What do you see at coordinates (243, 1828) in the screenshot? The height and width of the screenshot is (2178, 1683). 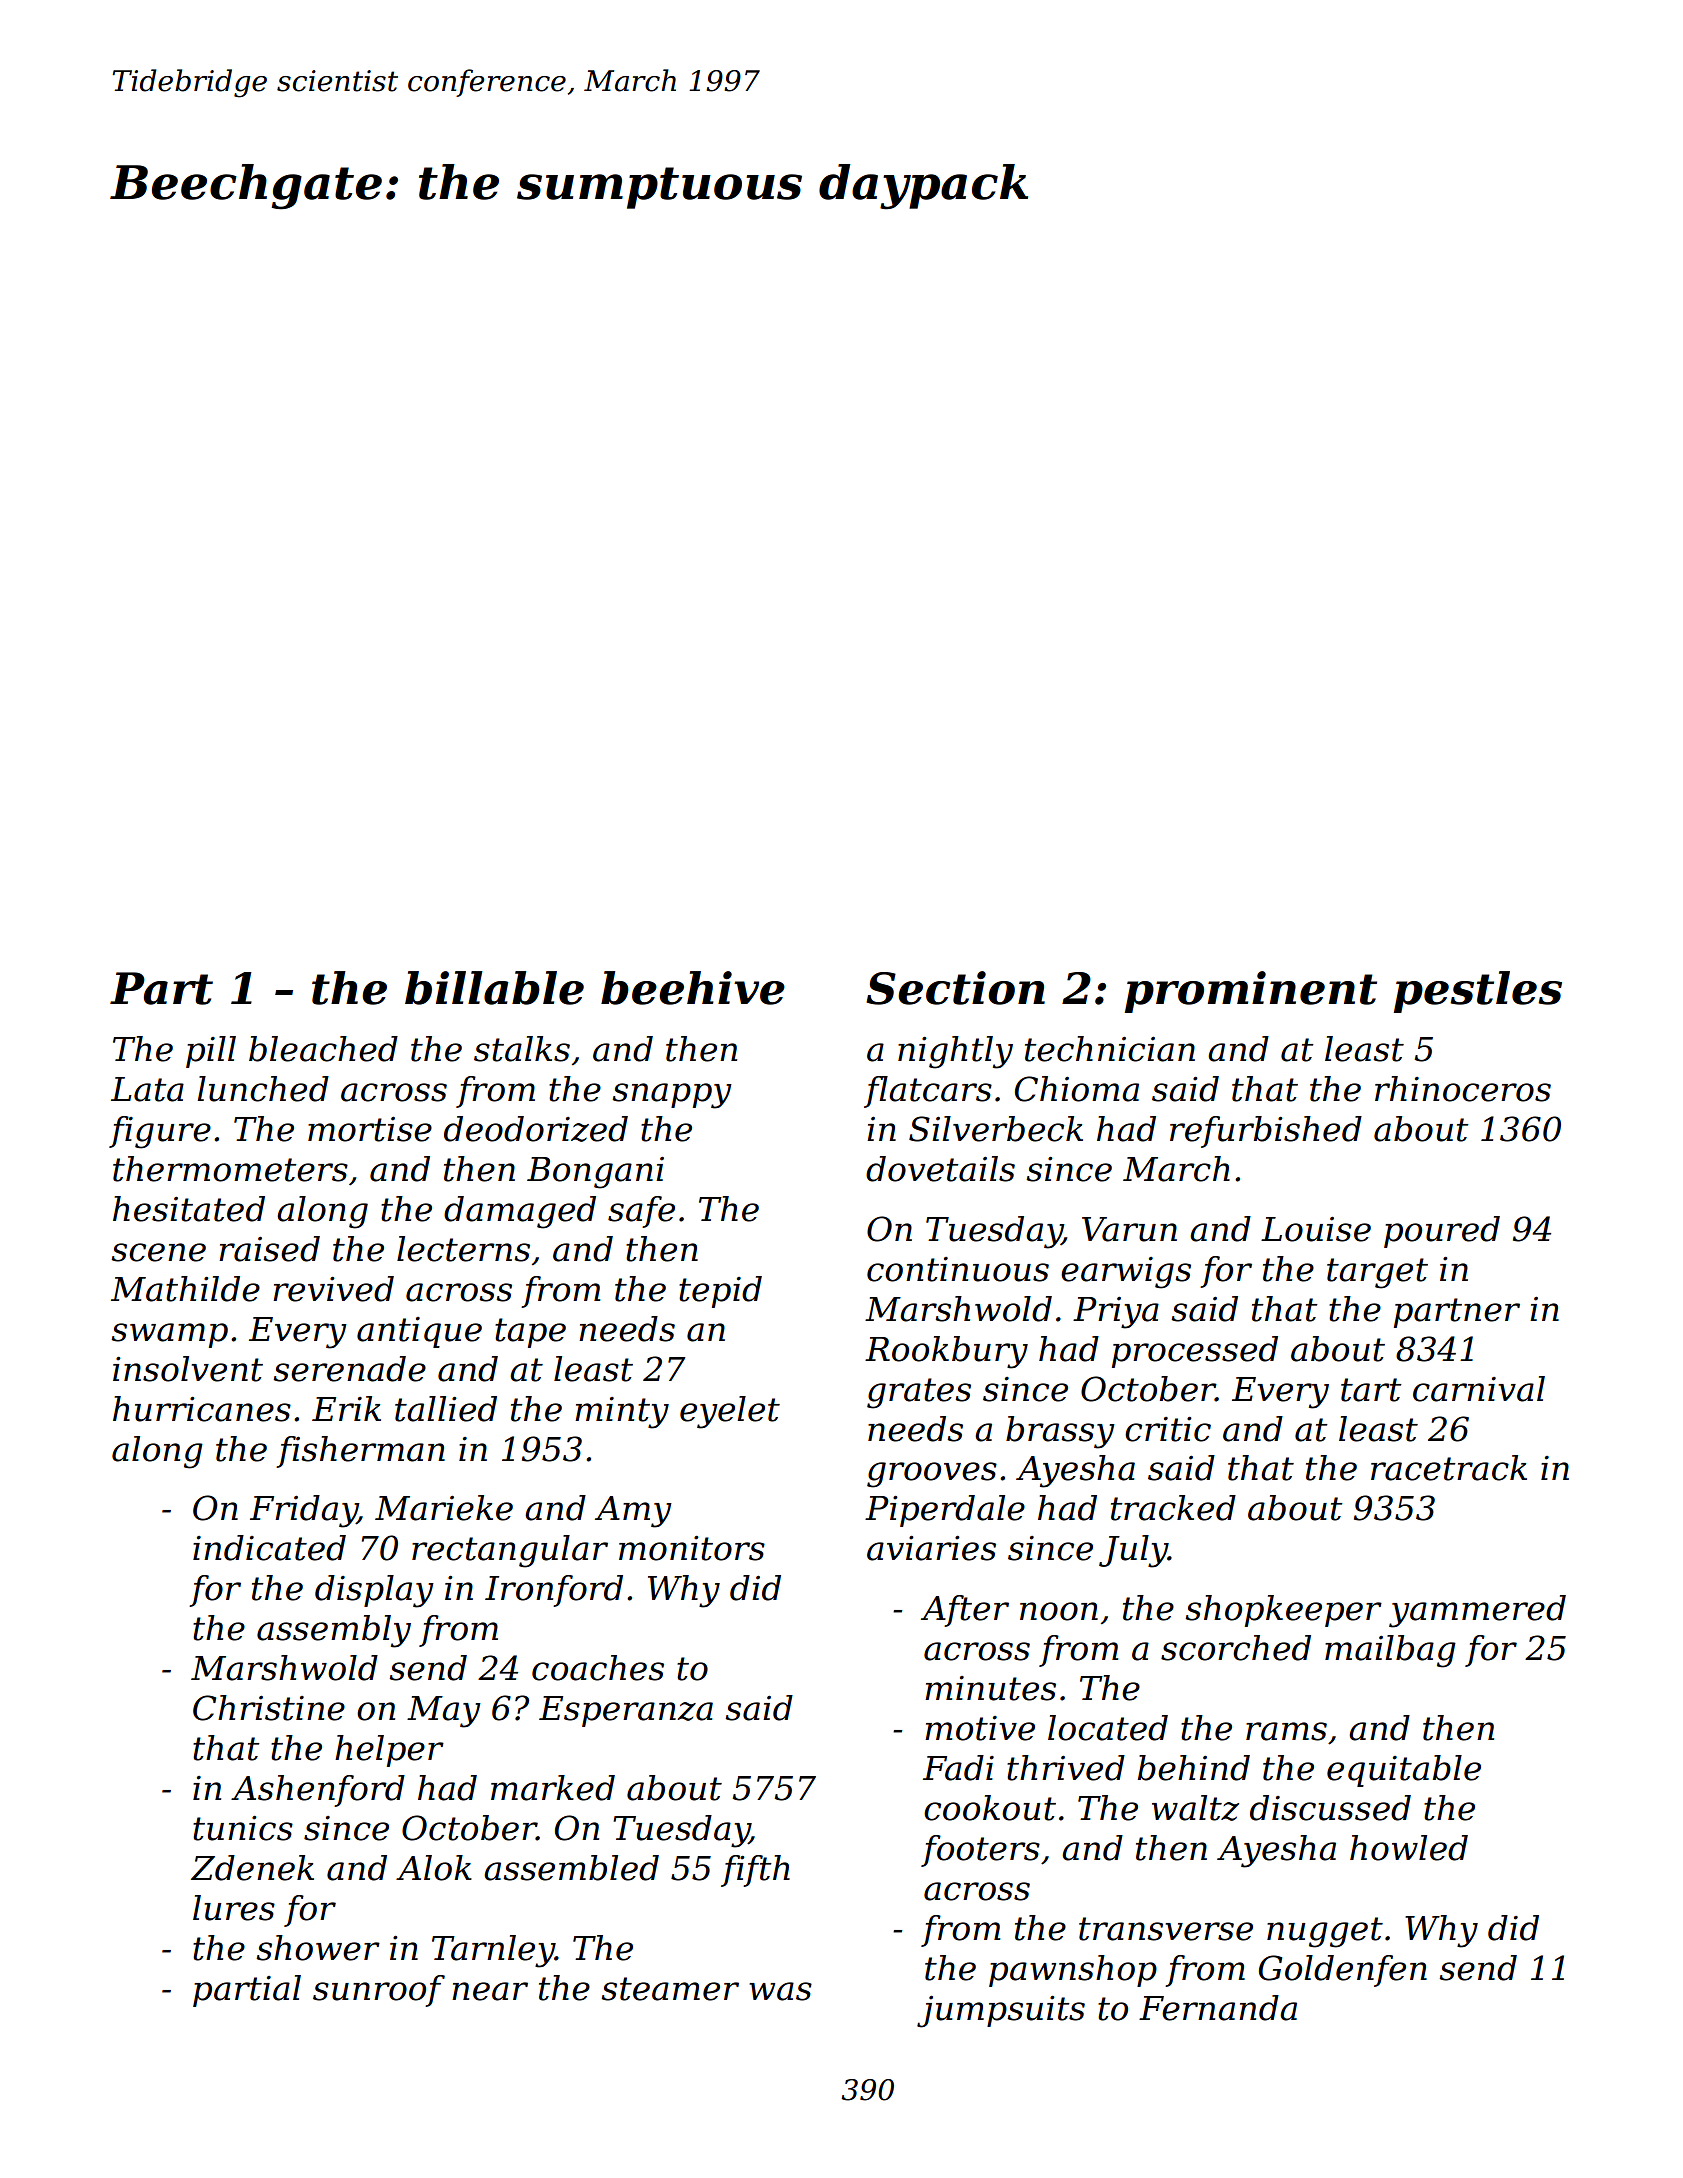 I see `tunics` at bounding box center [243, 1828].
